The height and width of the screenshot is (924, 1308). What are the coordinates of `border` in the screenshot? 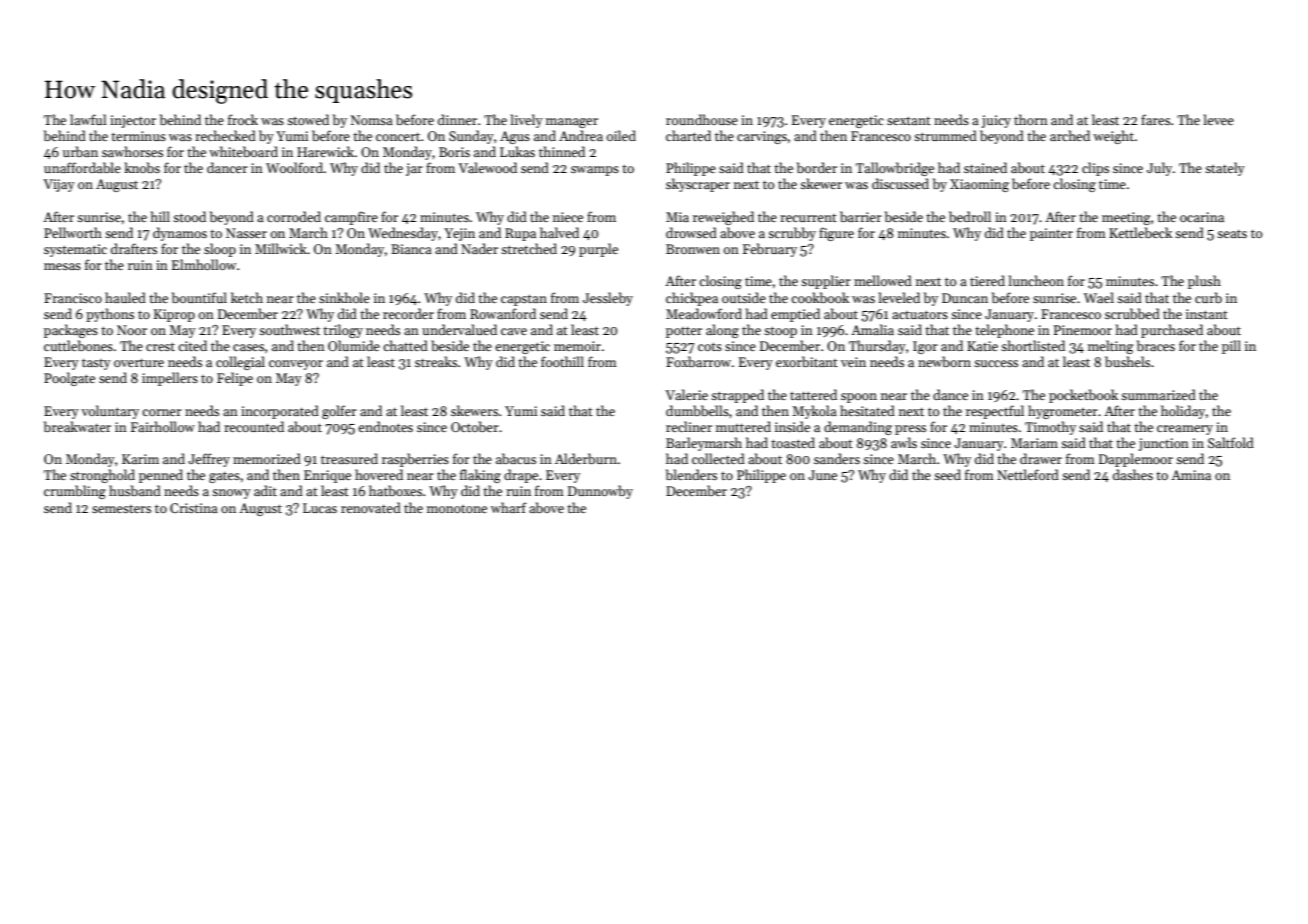 It's located at (817, 167).
